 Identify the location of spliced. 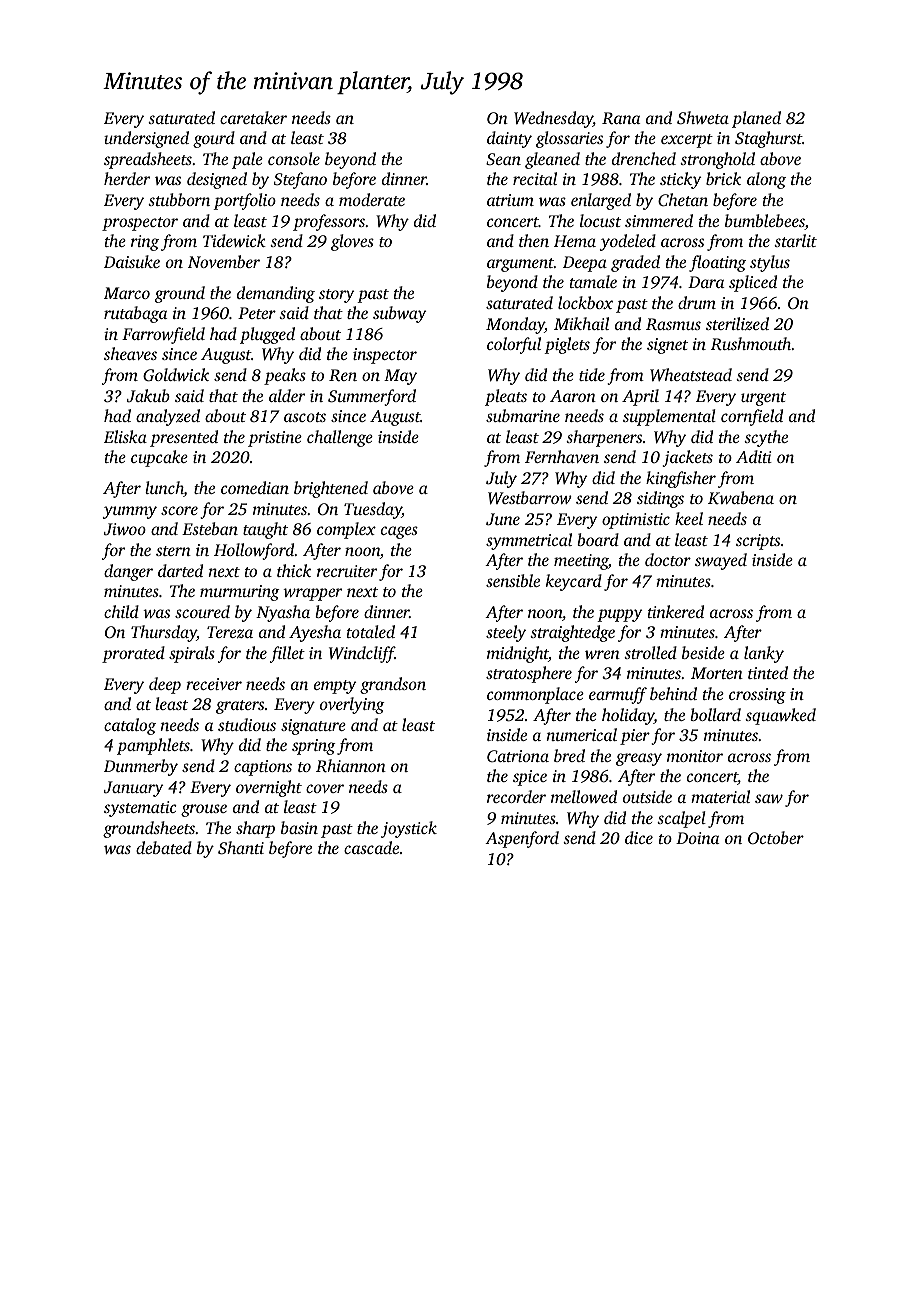
(753, 283).
